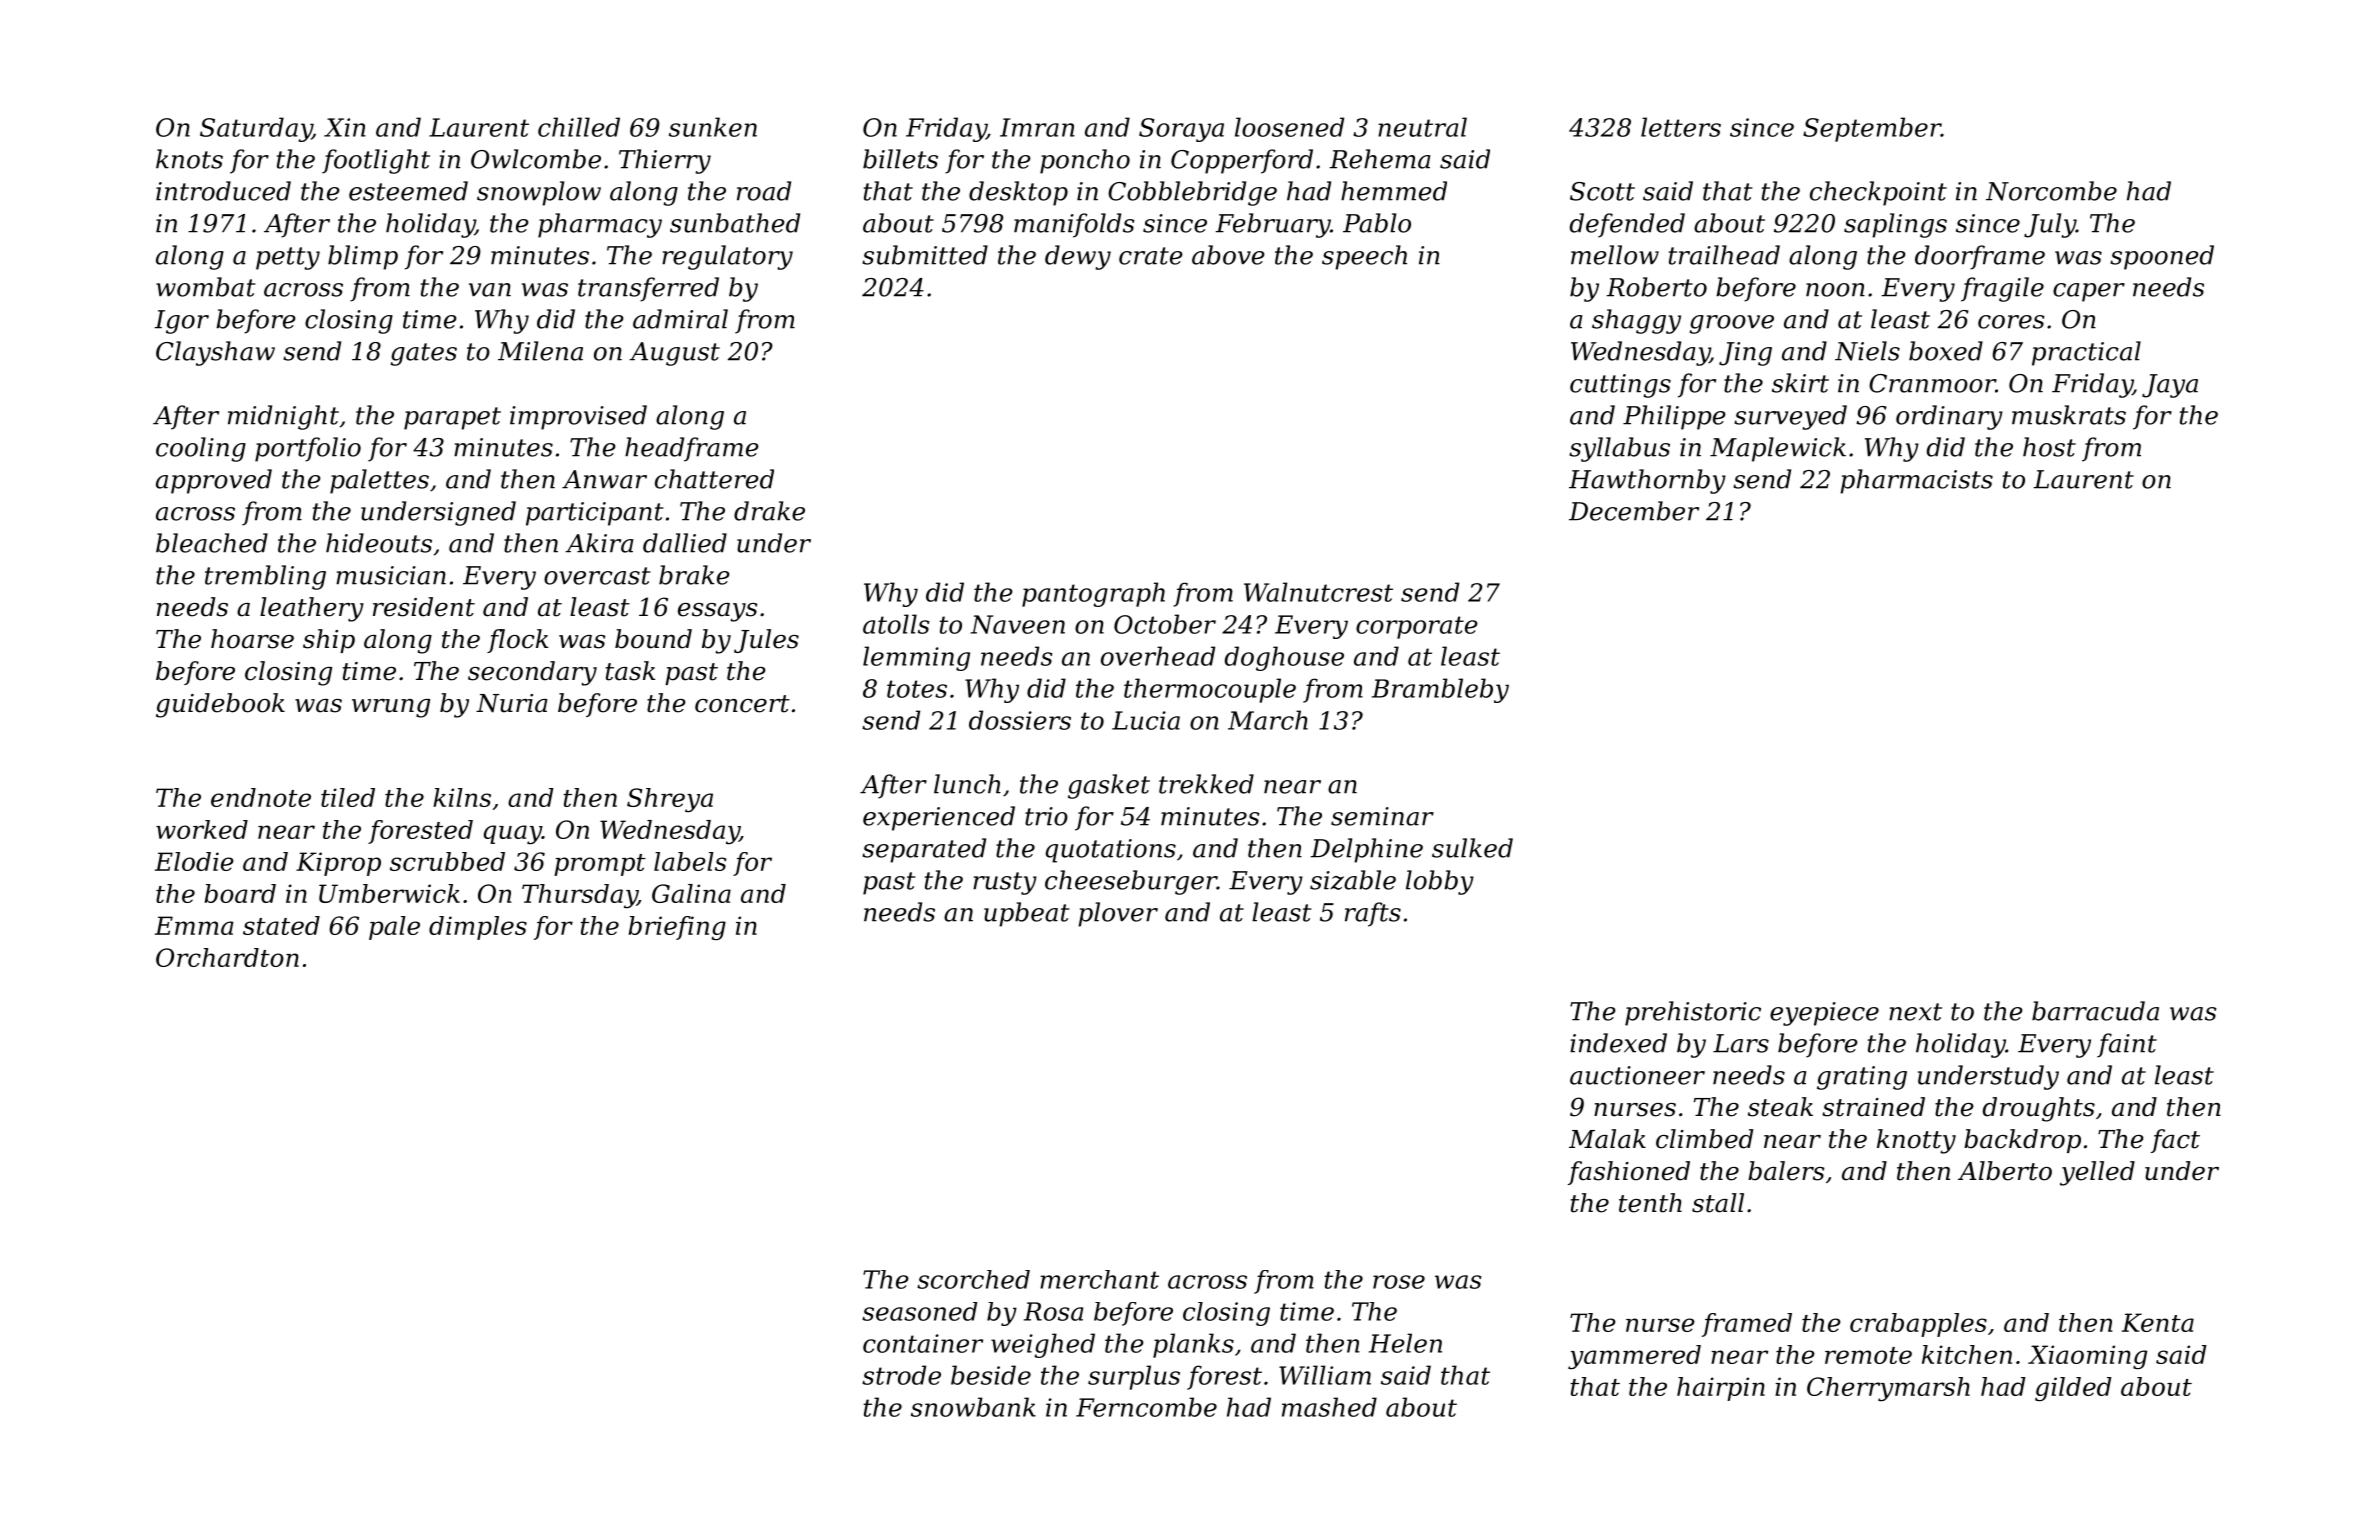 This image has height=1540, width=2380. What do you see at coordinates (967, 784) in the image?
I see `lunch` at bounding box center [967, 784].
